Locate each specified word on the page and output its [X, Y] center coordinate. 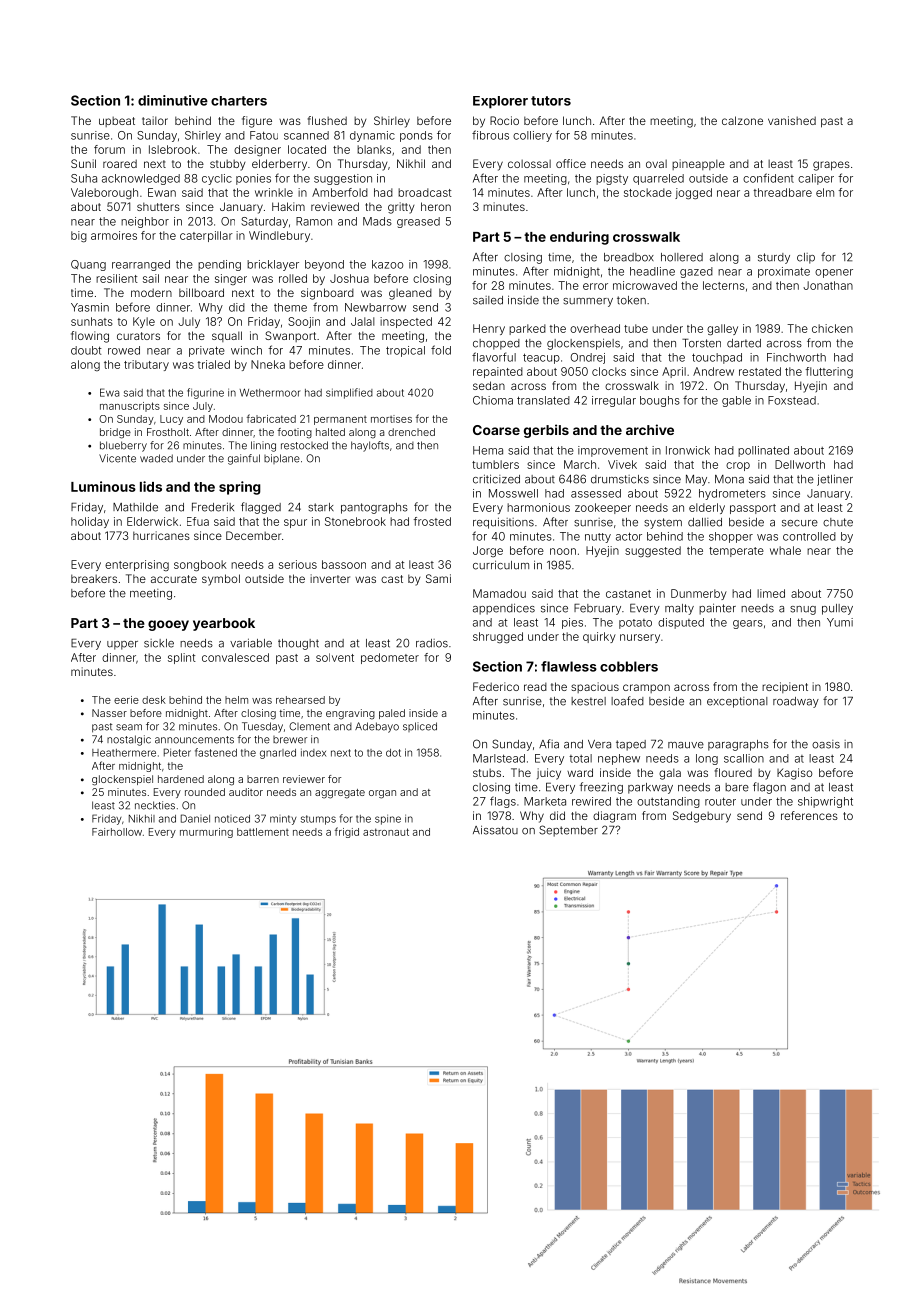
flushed [327, 120]
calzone [742, 120]
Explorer [500, 102]
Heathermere [124, 753]
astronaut [386, 832]
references [809, 815]
